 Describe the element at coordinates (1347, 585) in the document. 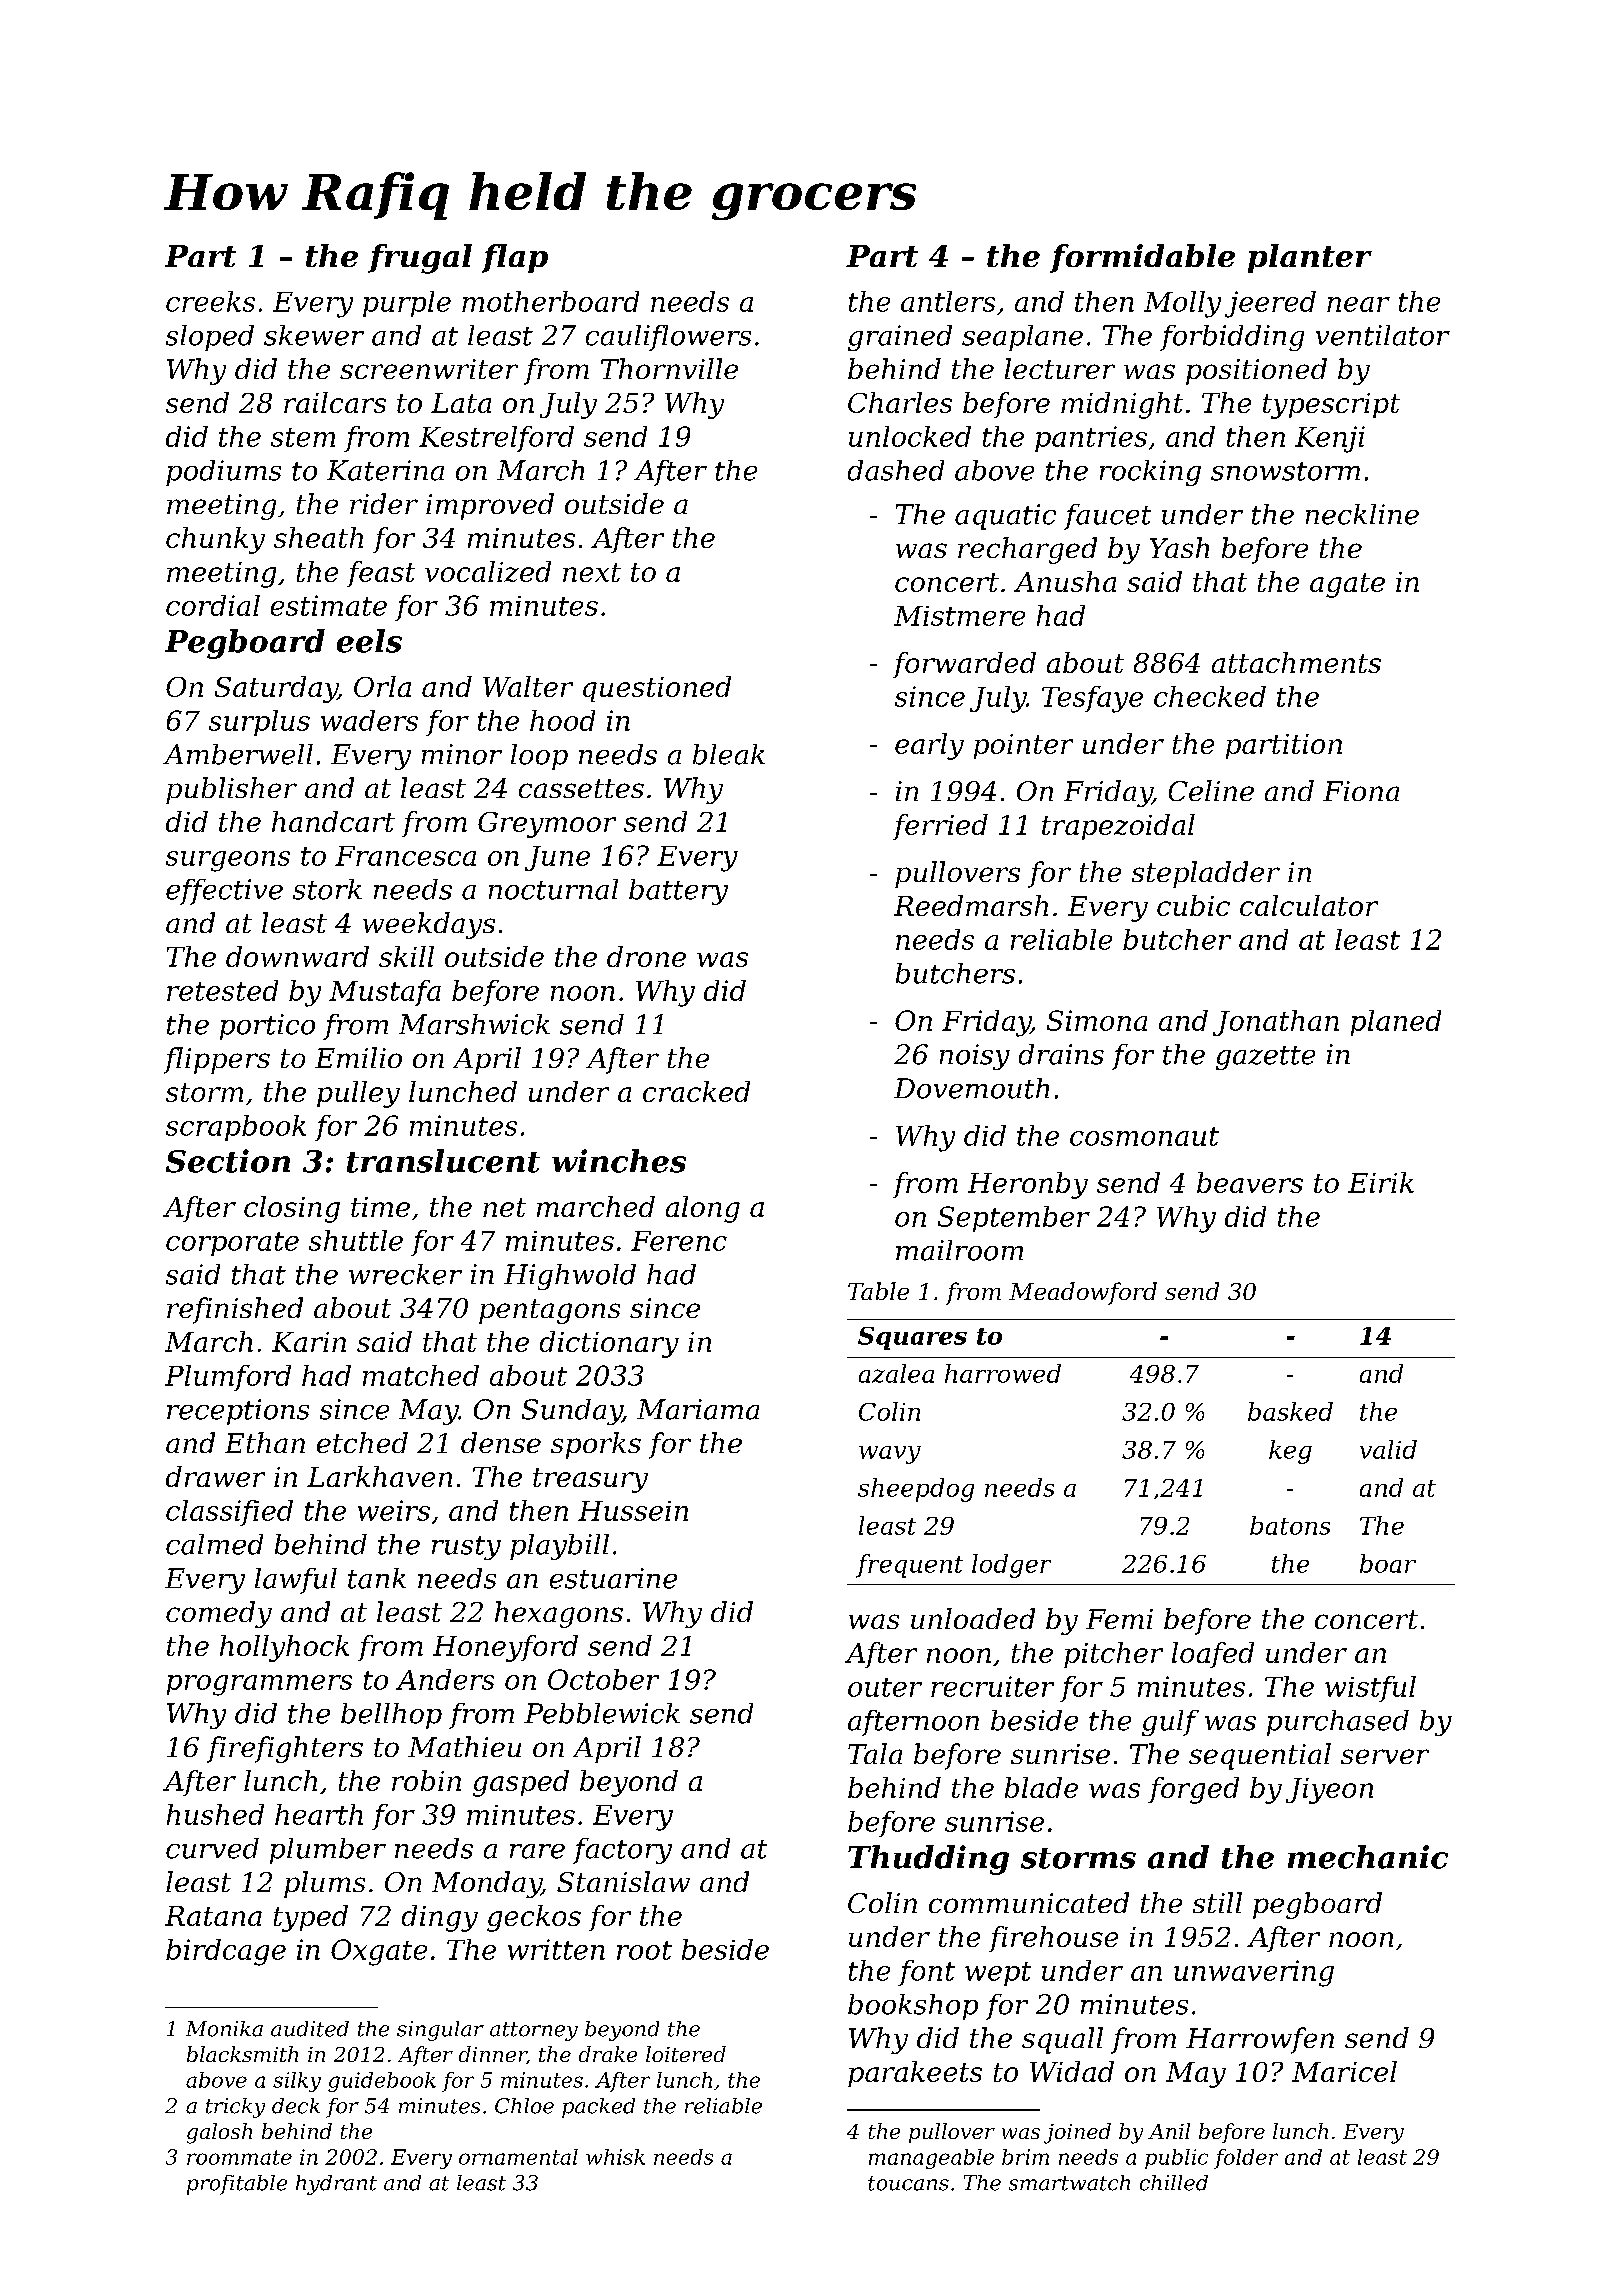

I see `agate` at that location.
